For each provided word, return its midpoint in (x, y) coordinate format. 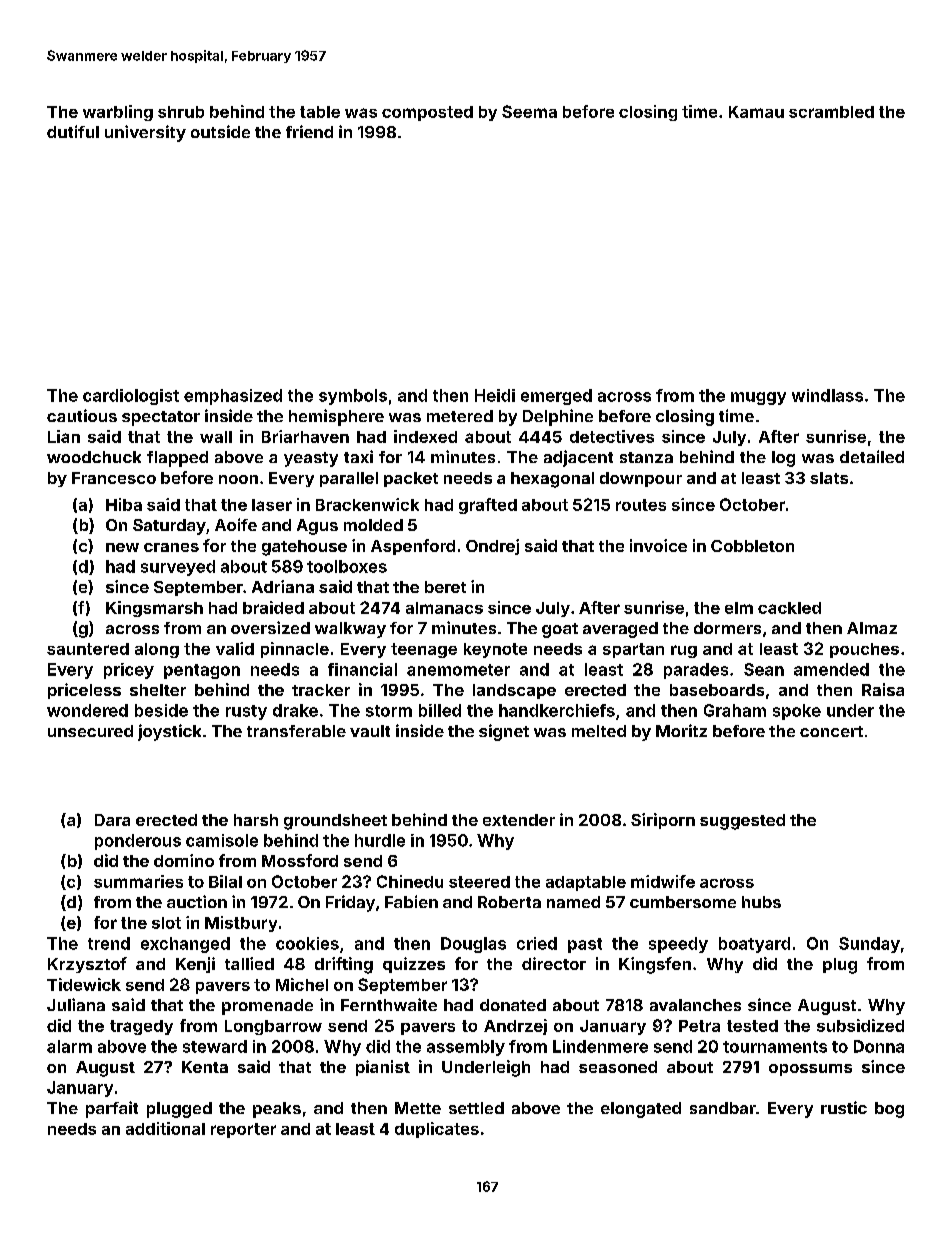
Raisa (883, 689)
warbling (118, 113)
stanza (646, 457)
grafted (488, 506)
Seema (529, 111)
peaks (277, 1110)
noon (238, 479)
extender (519, 820)
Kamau (756, 112)
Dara (112, 820)
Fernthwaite (389, 1004)
